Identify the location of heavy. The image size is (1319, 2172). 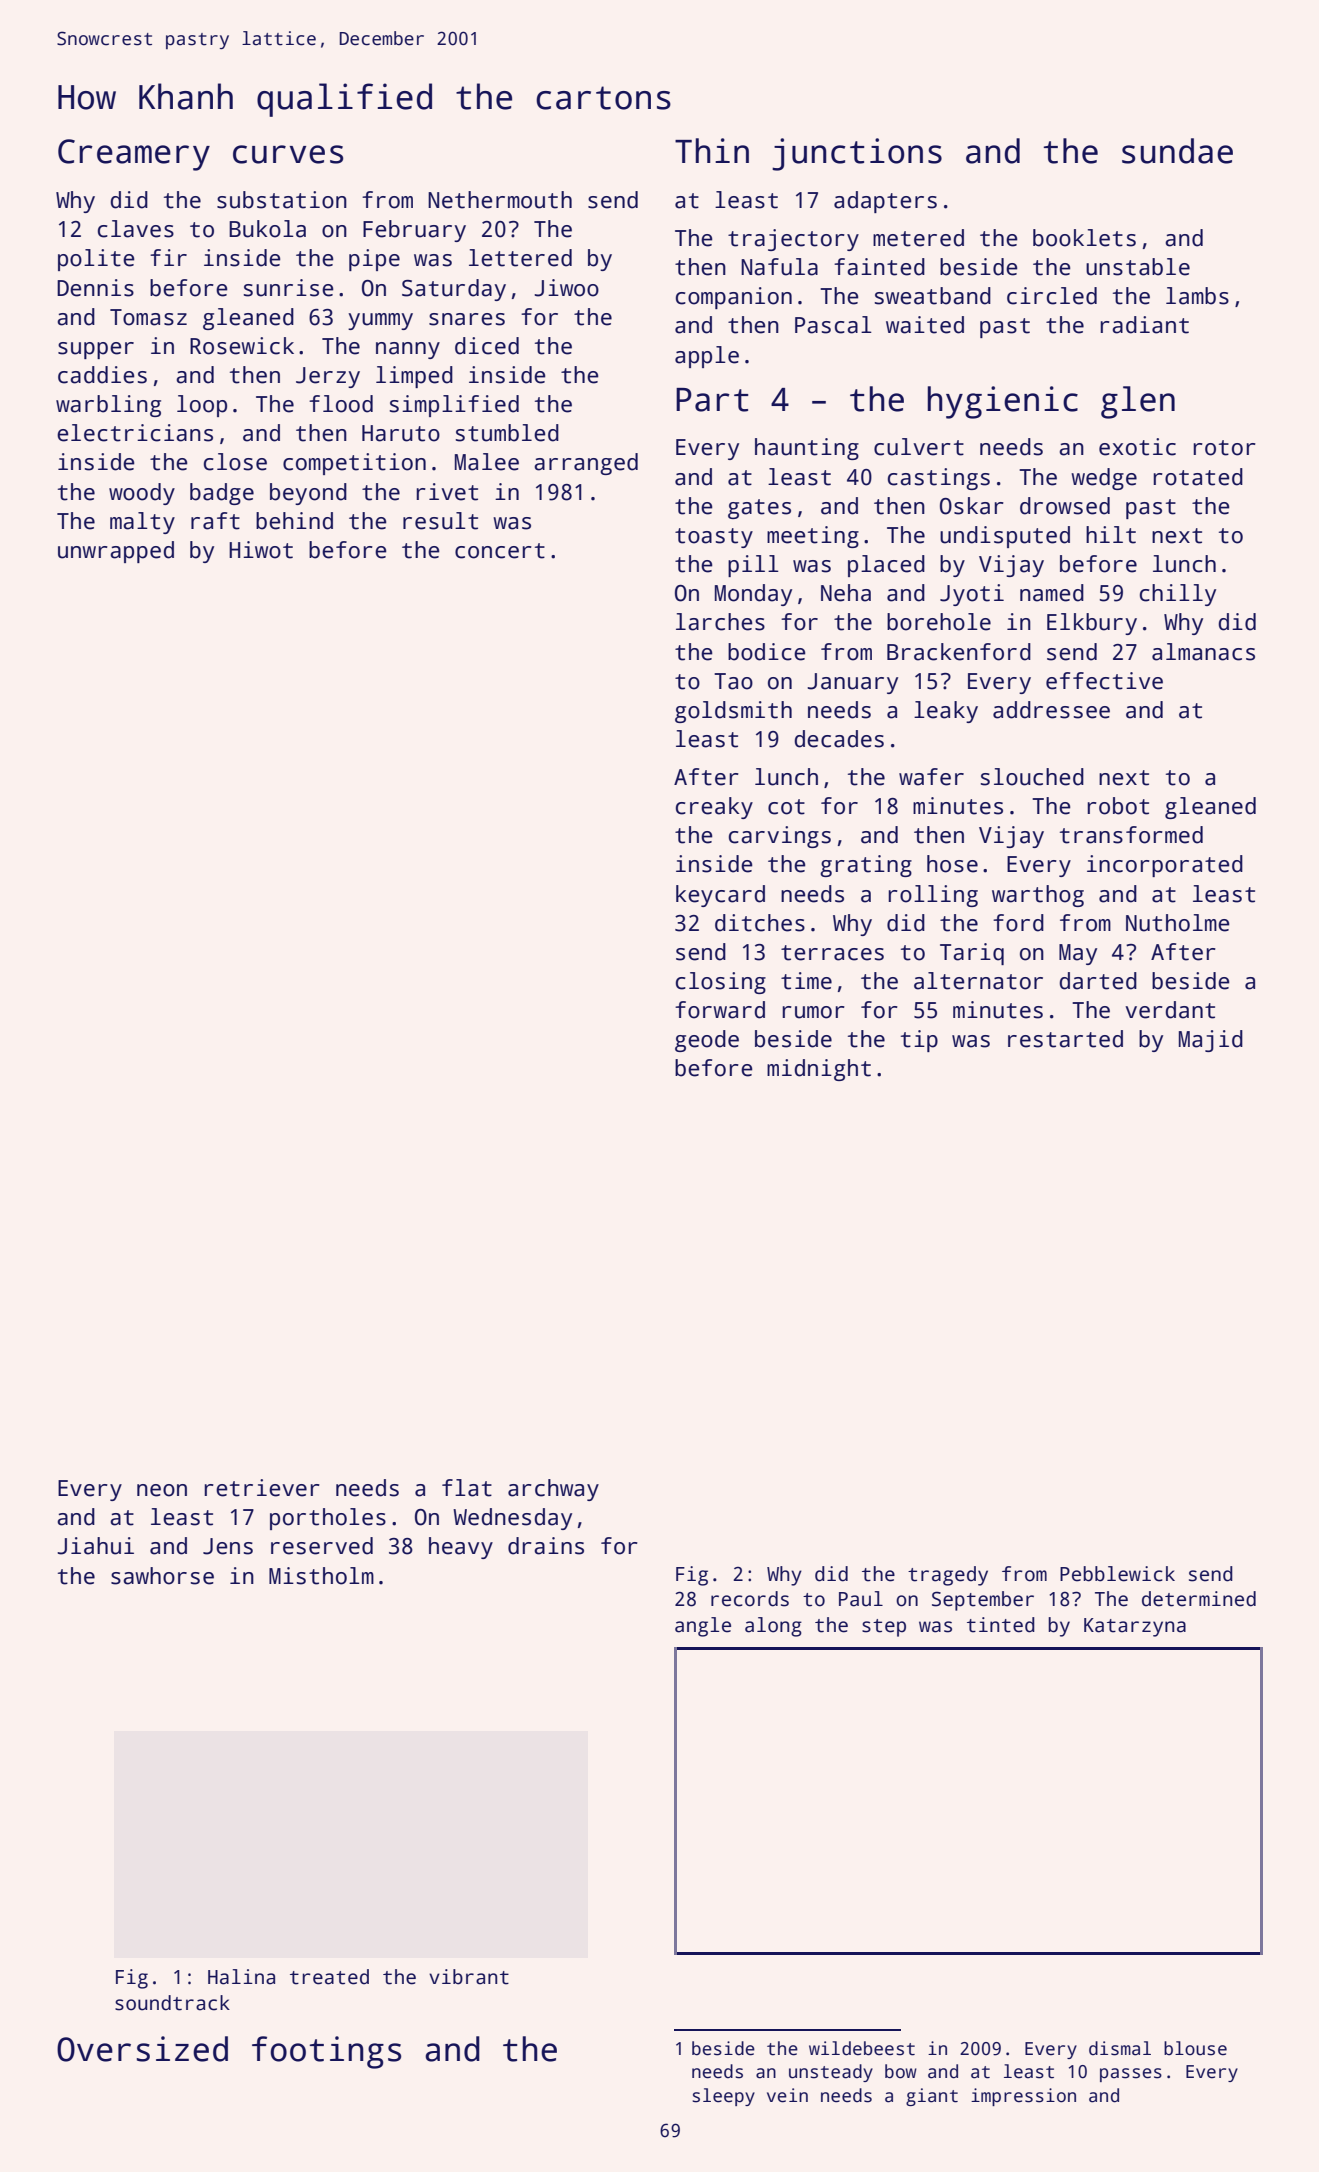
(461, 1548).
